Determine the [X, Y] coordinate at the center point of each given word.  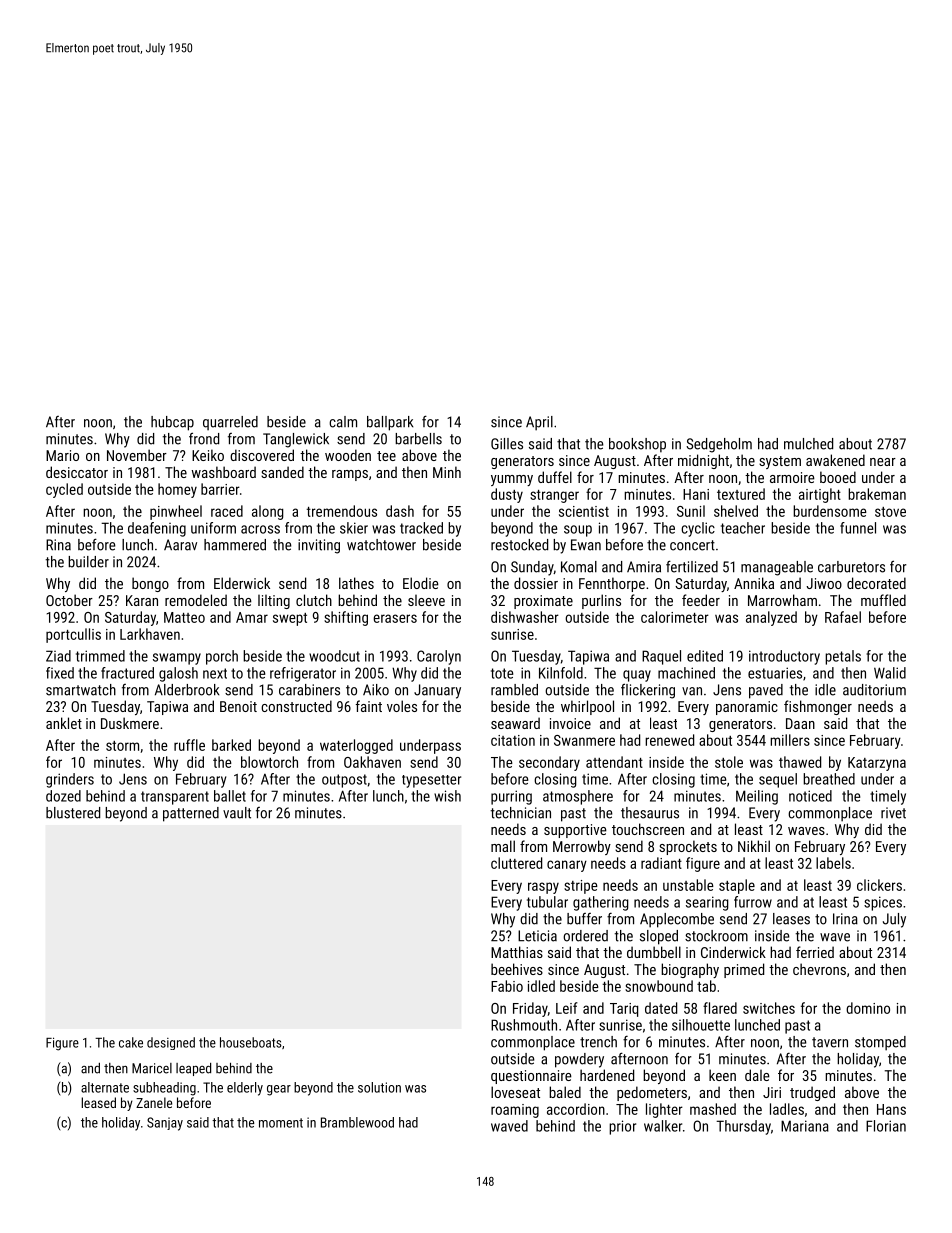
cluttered [516, 863]
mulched [808, 444]
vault [237, 813]
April [539, 423]
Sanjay [165, 1124]
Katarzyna [877, 764]
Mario [62, 455]
